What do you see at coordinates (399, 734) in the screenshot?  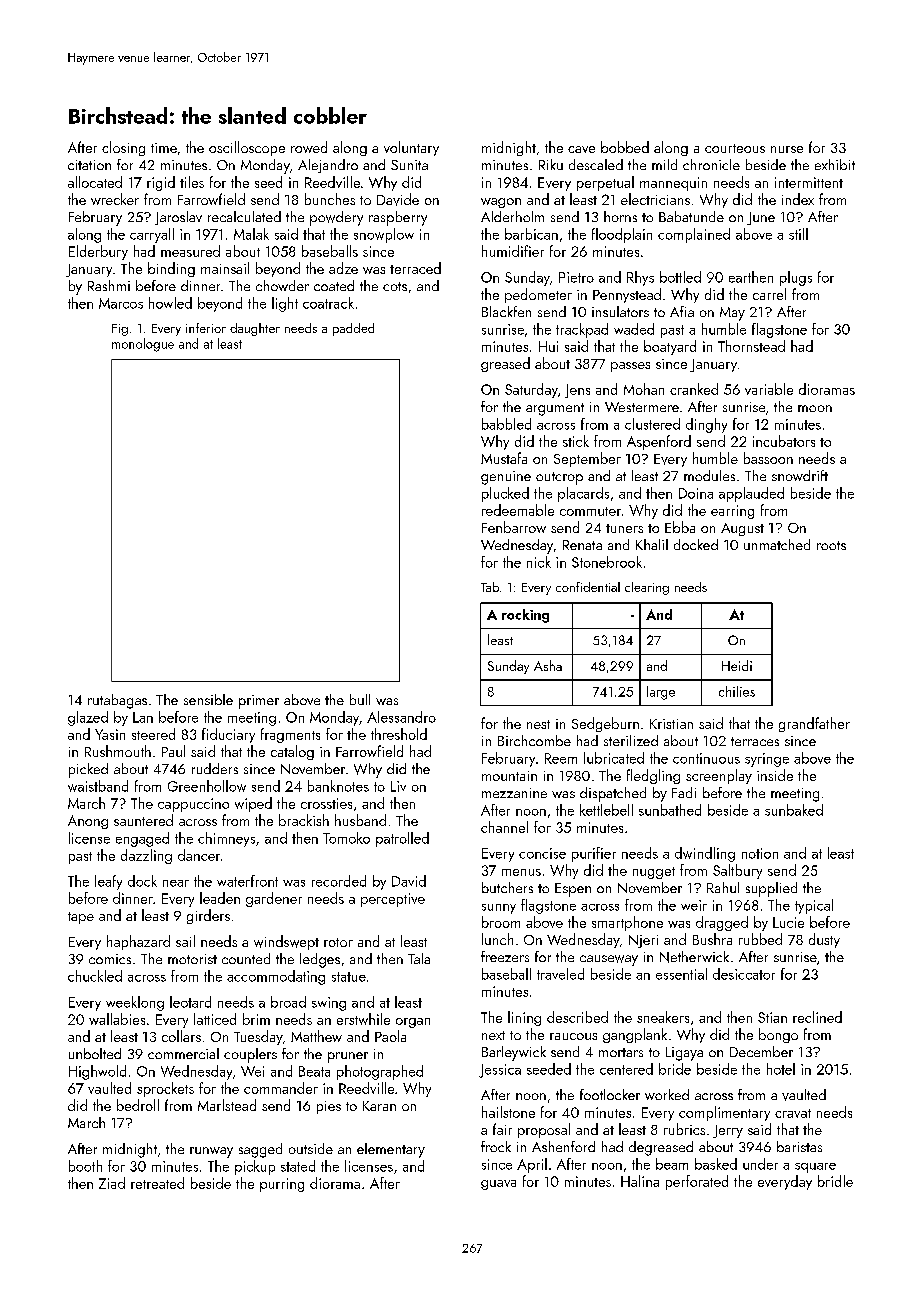 I see `threshold` at bounding box center [399, 734].
